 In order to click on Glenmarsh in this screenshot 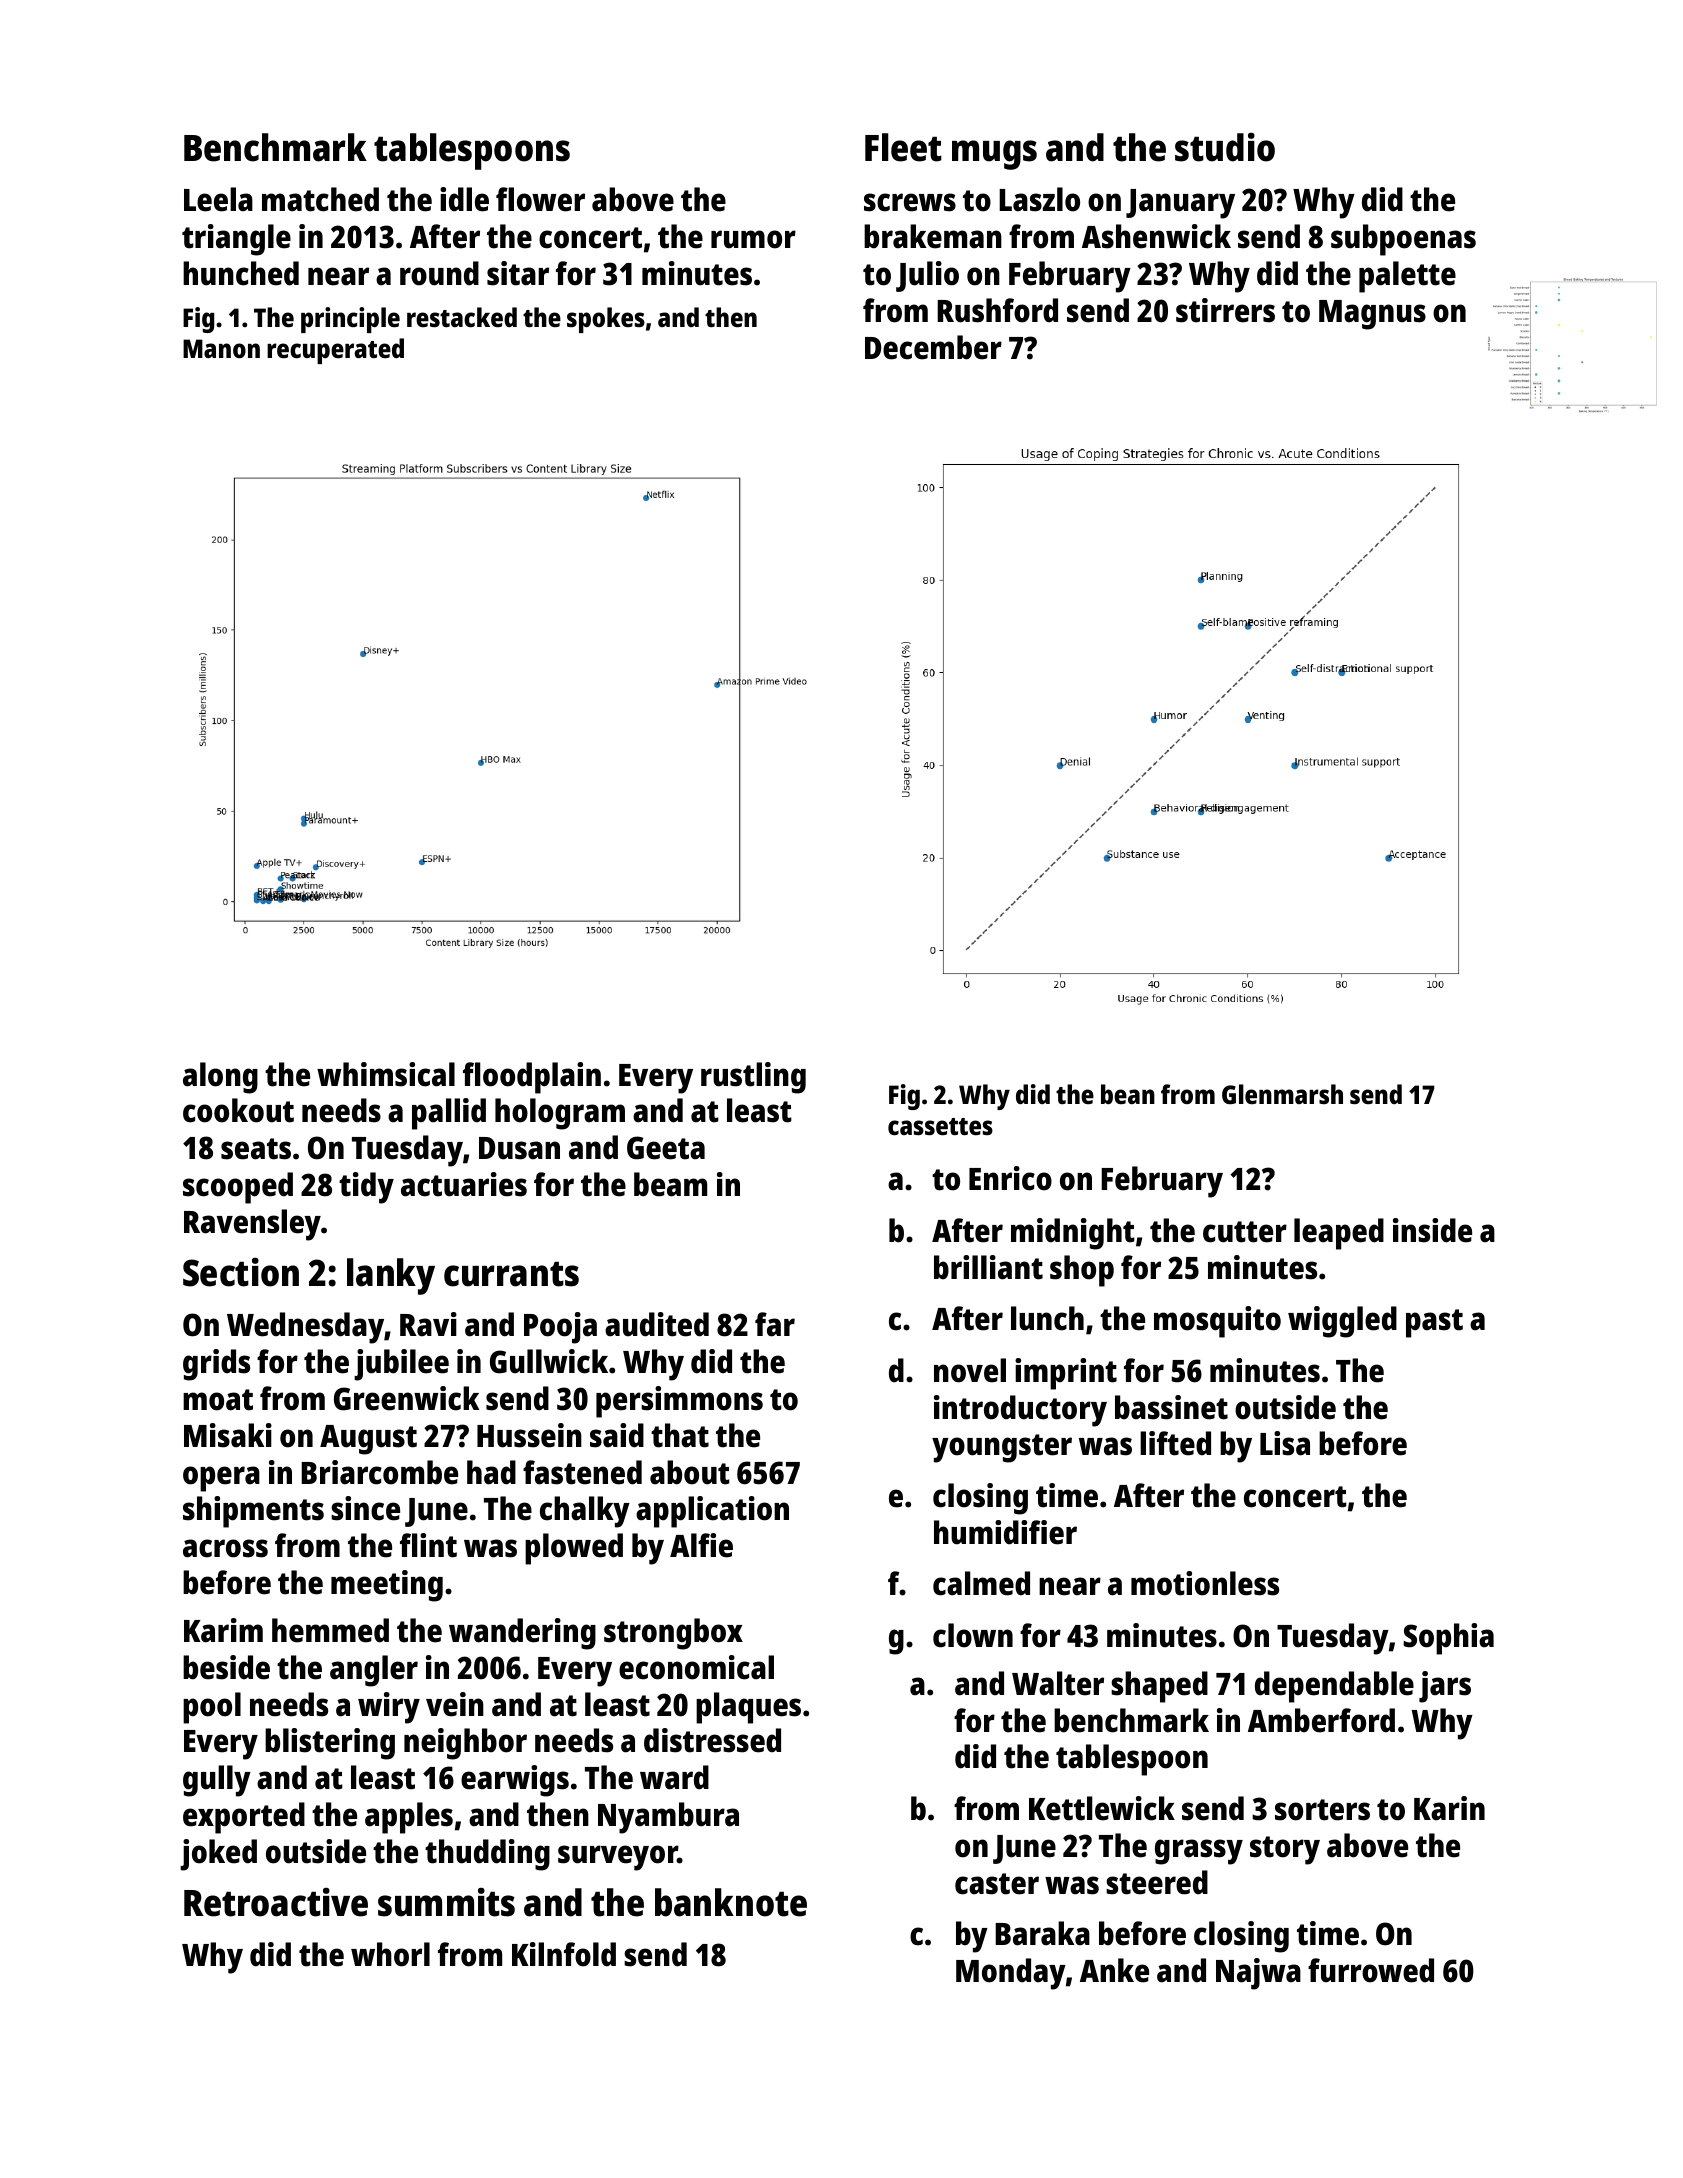, I will do `click(1282, 1094)`.
